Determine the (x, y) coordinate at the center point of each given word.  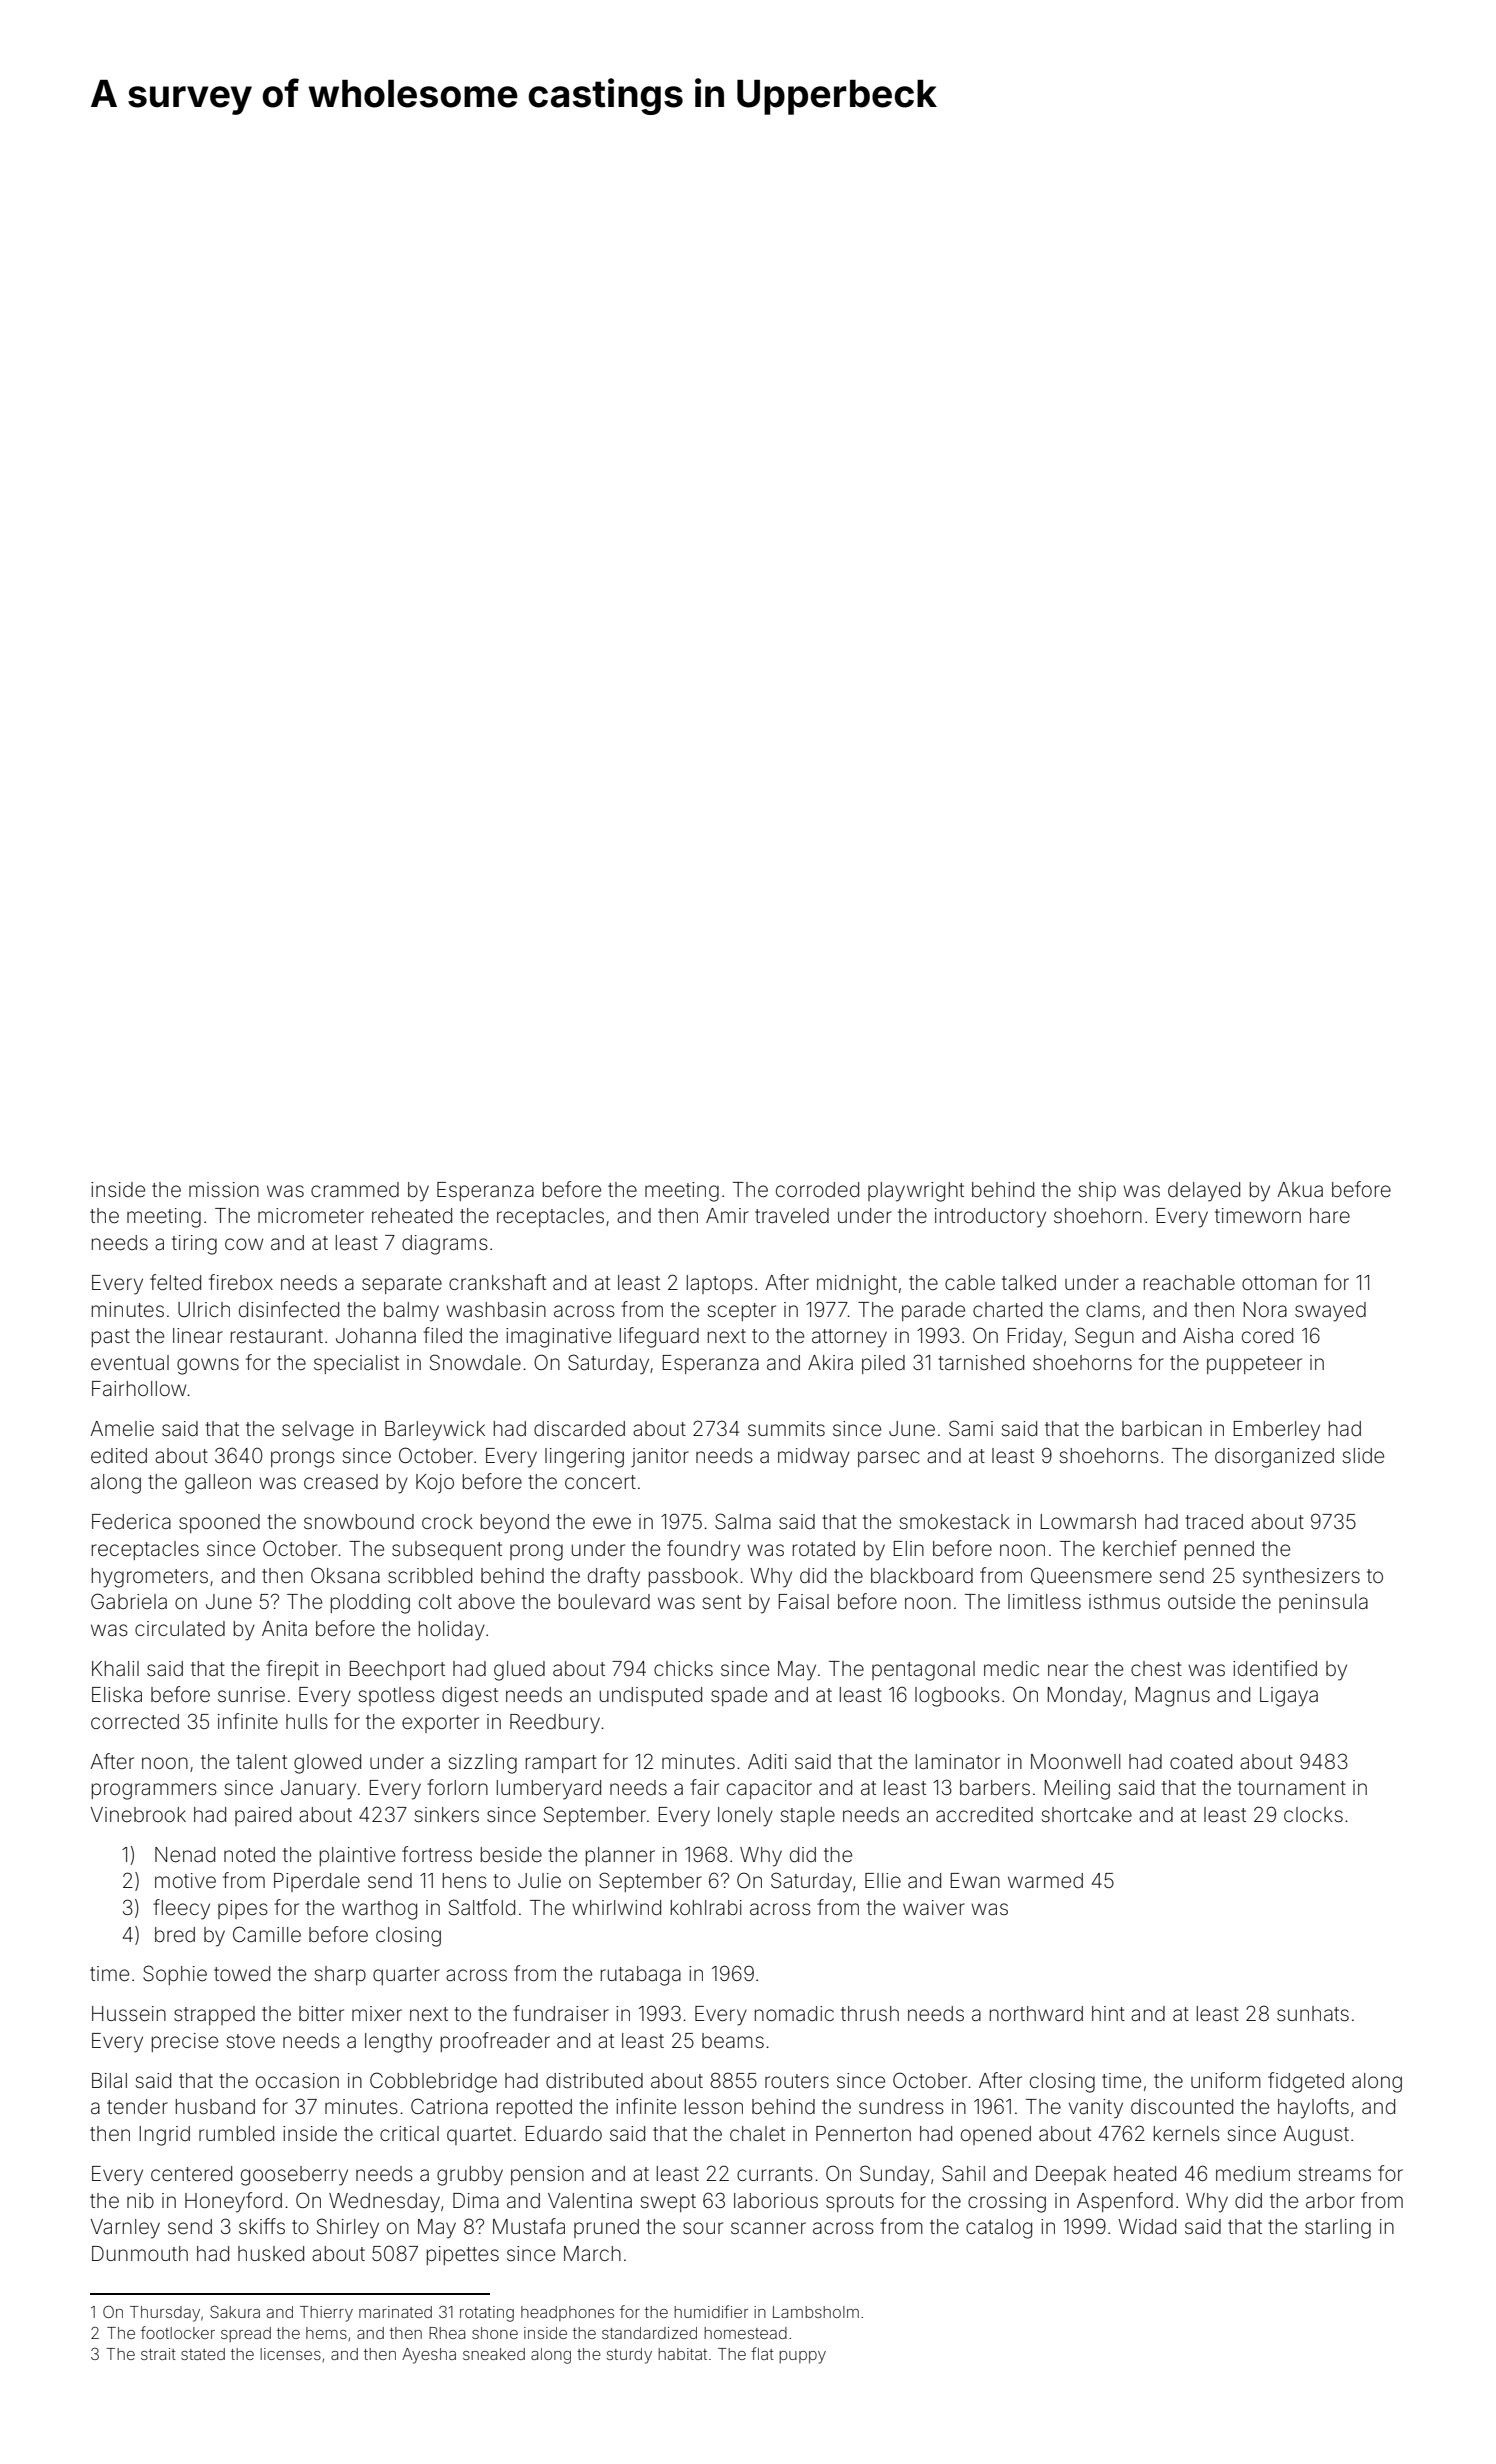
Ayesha (429, 2356)
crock (447, 1521)
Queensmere (1091, 1576)
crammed (355, 1190)
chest (1156, 1668)
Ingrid (165, 2136)
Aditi (767, 1761)
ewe (612, 1523)
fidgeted (1306, 2082)
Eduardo (564, 2133)
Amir (727, 1215)
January (318, 1790)
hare (1330, 1215)
